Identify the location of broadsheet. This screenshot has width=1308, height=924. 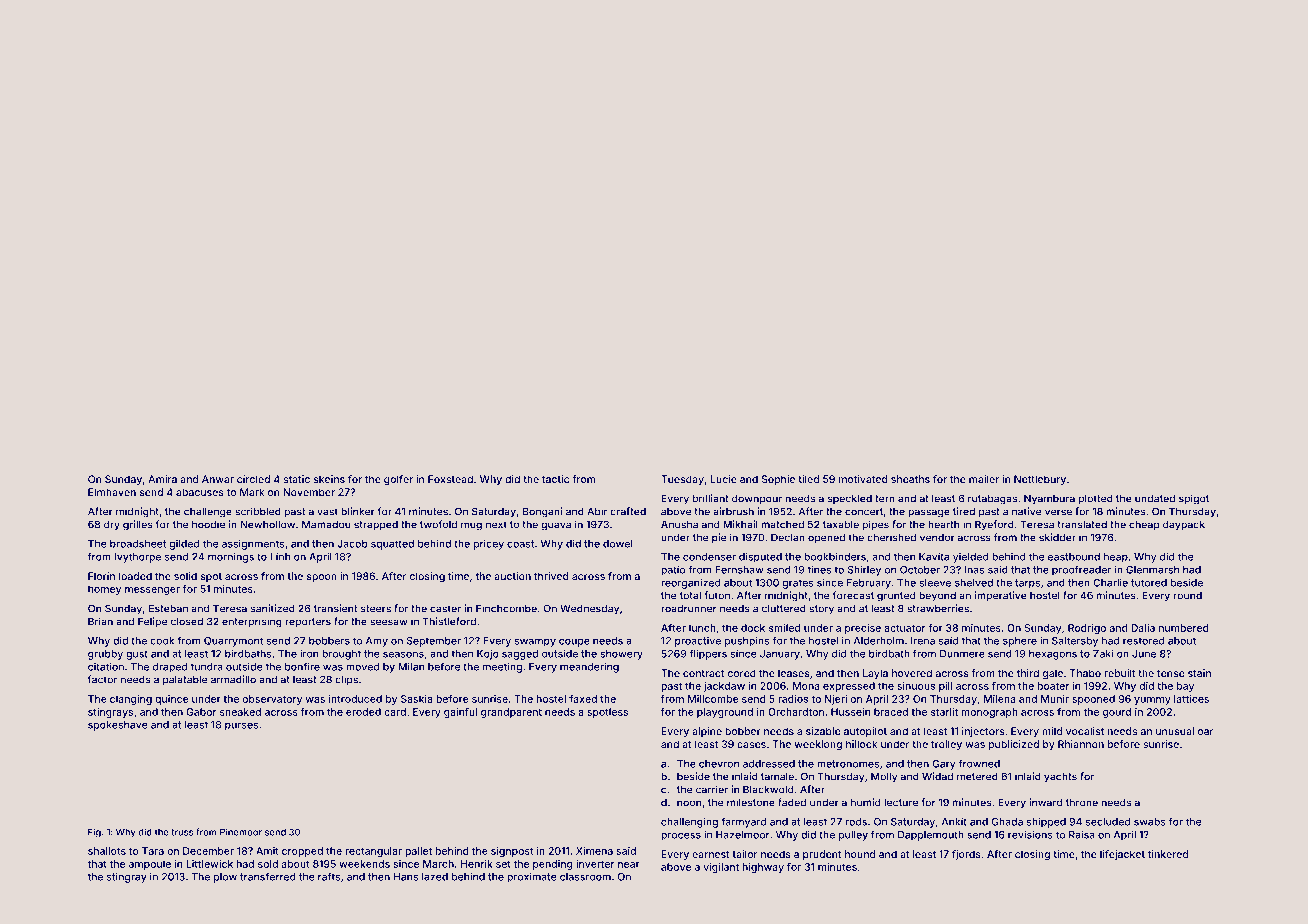
(138, 544).
